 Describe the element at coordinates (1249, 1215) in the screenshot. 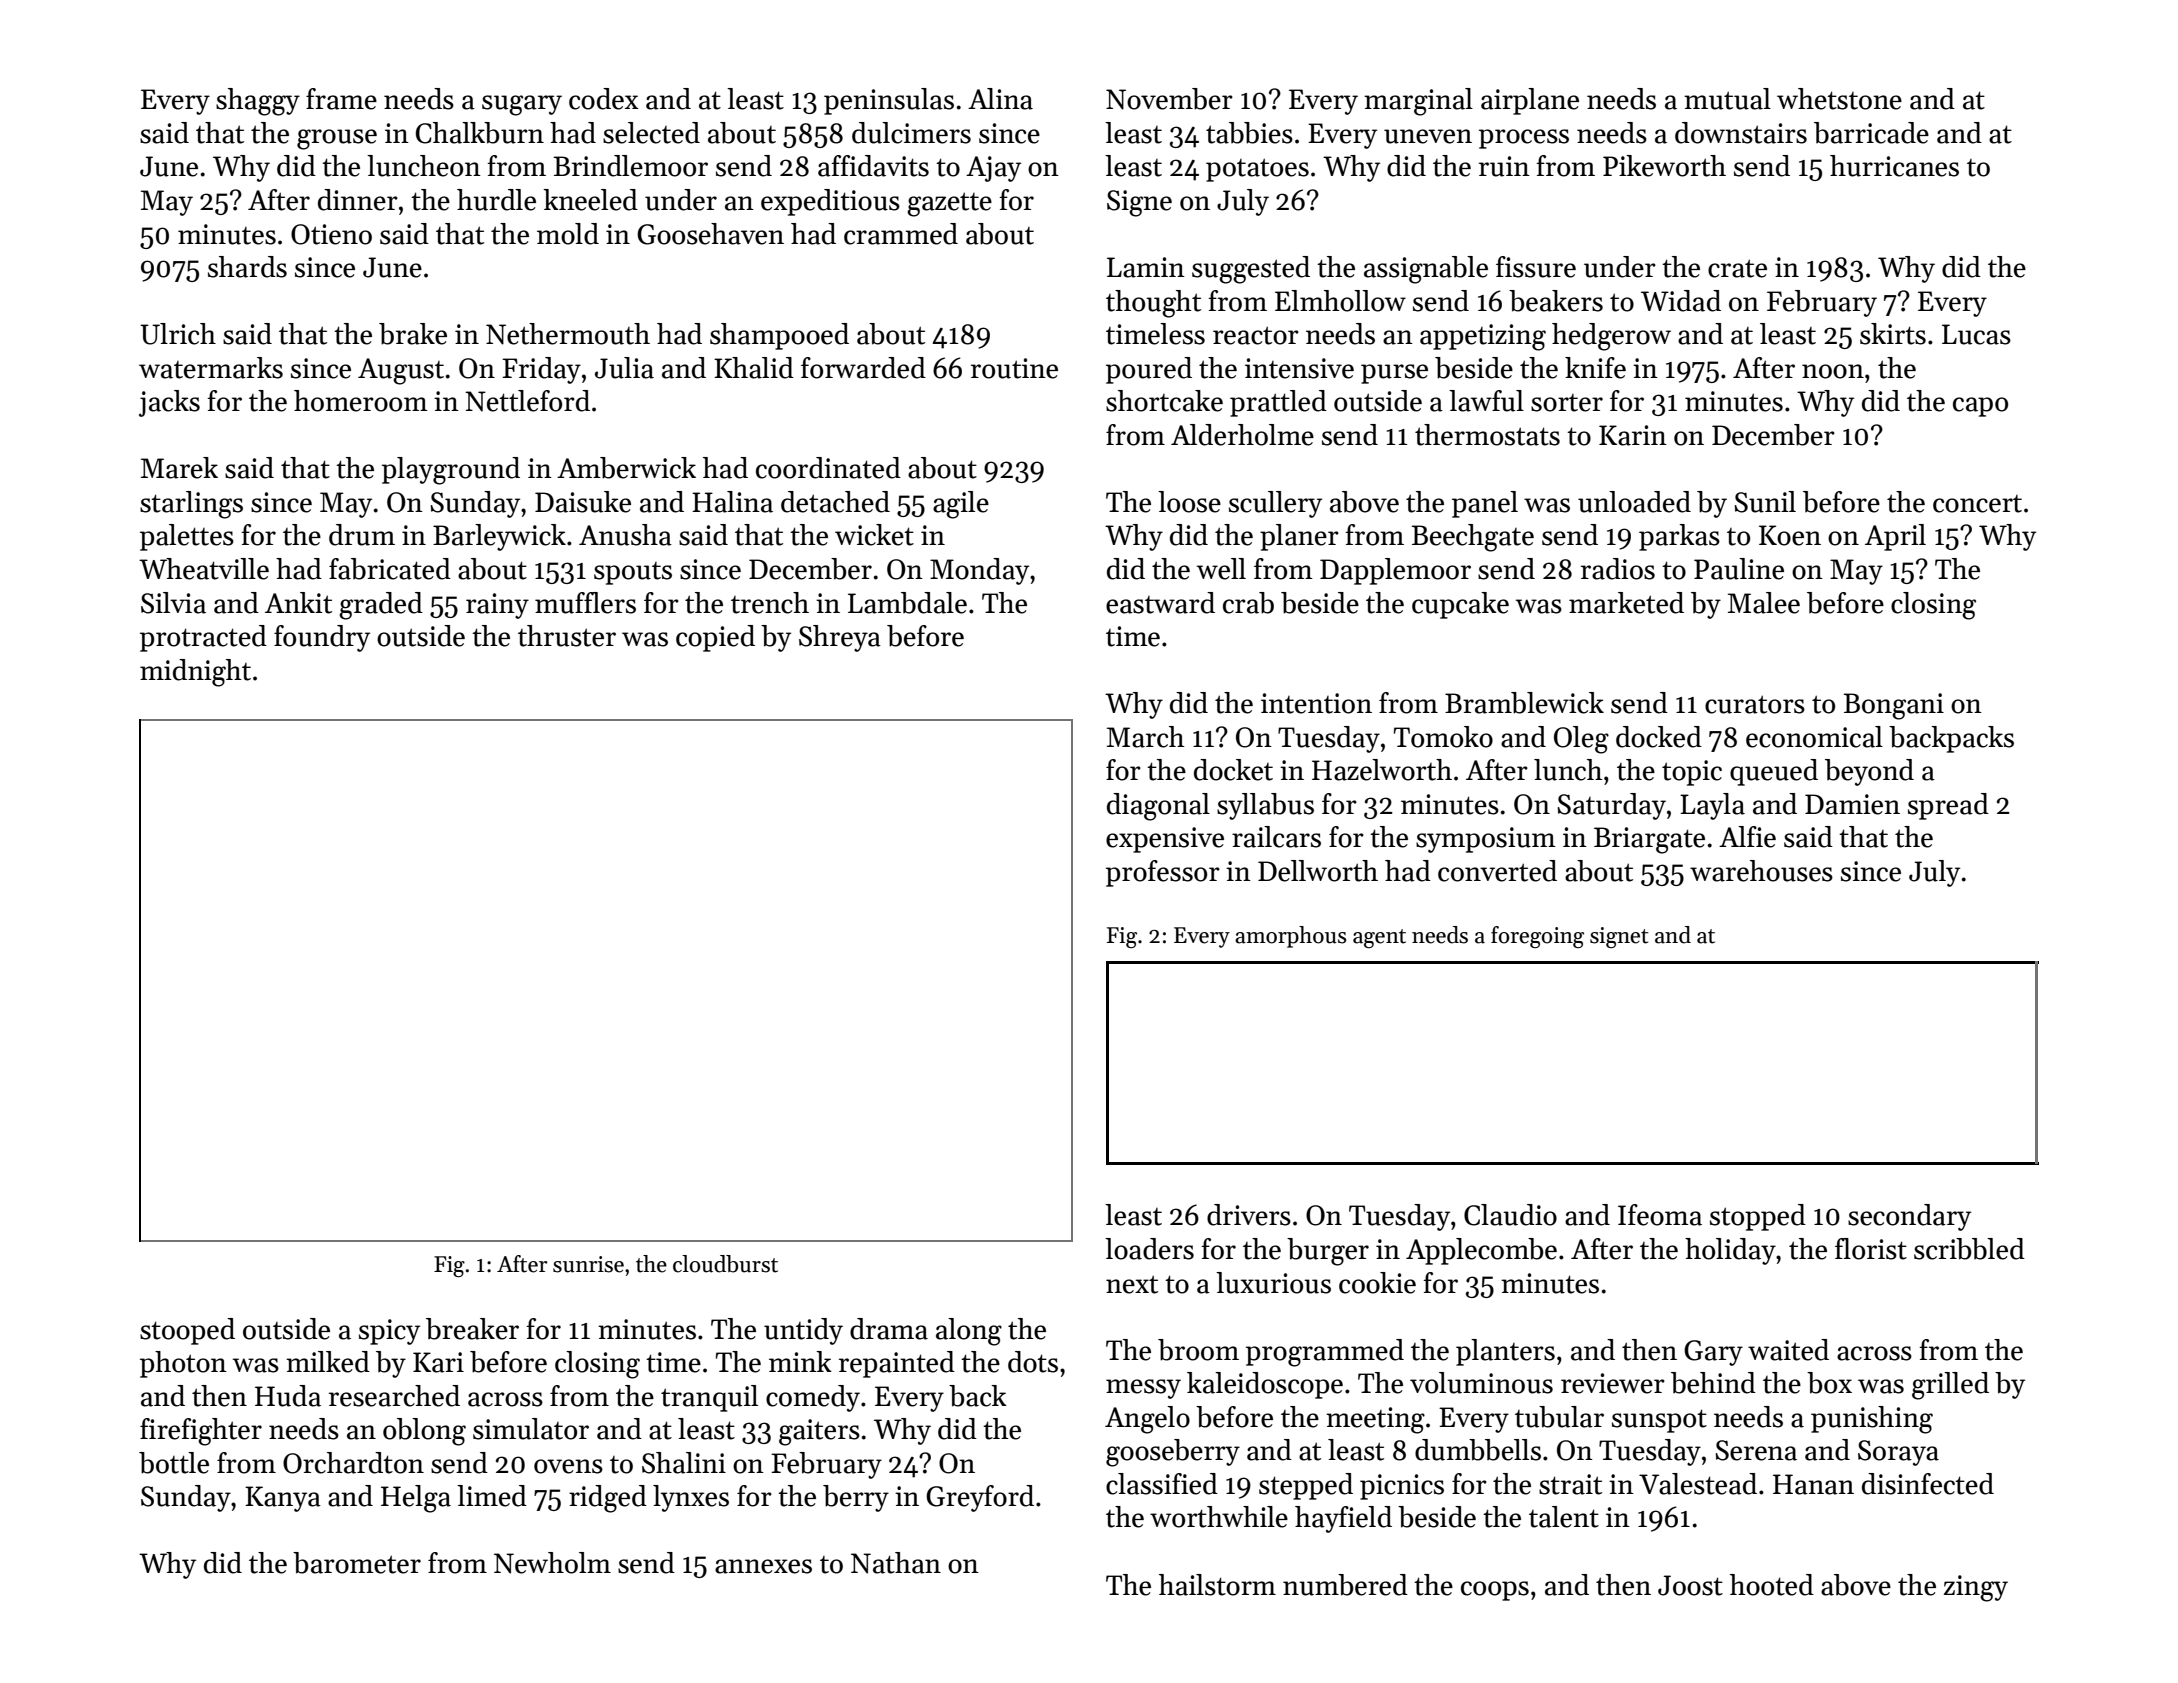

I see `drivers` at that location.
